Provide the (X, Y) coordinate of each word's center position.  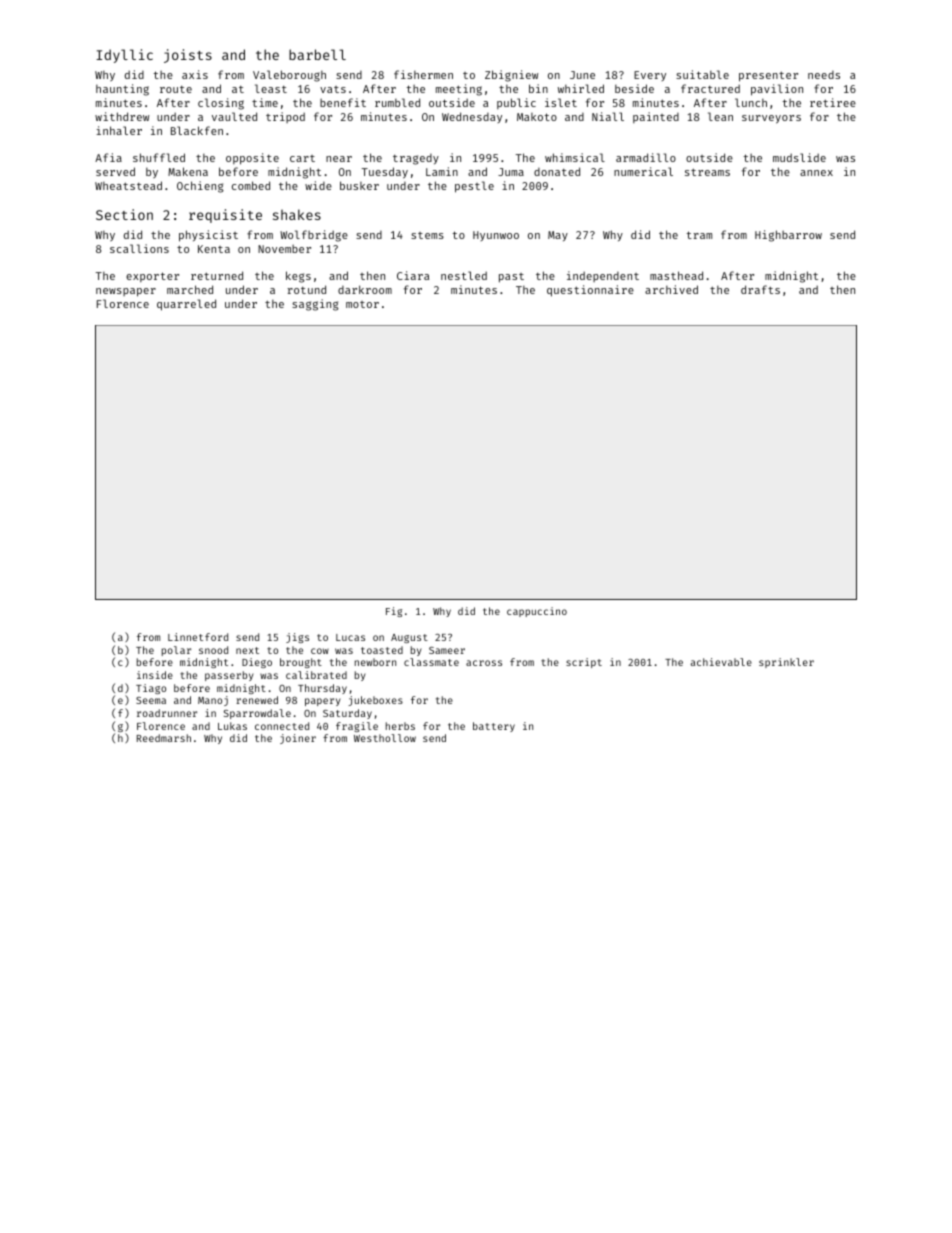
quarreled (186, 305)
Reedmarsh (164, 738)
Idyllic (124, 56)
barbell (317, 54)
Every (650, 76)
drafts (760, 289)
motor (362, 304)
